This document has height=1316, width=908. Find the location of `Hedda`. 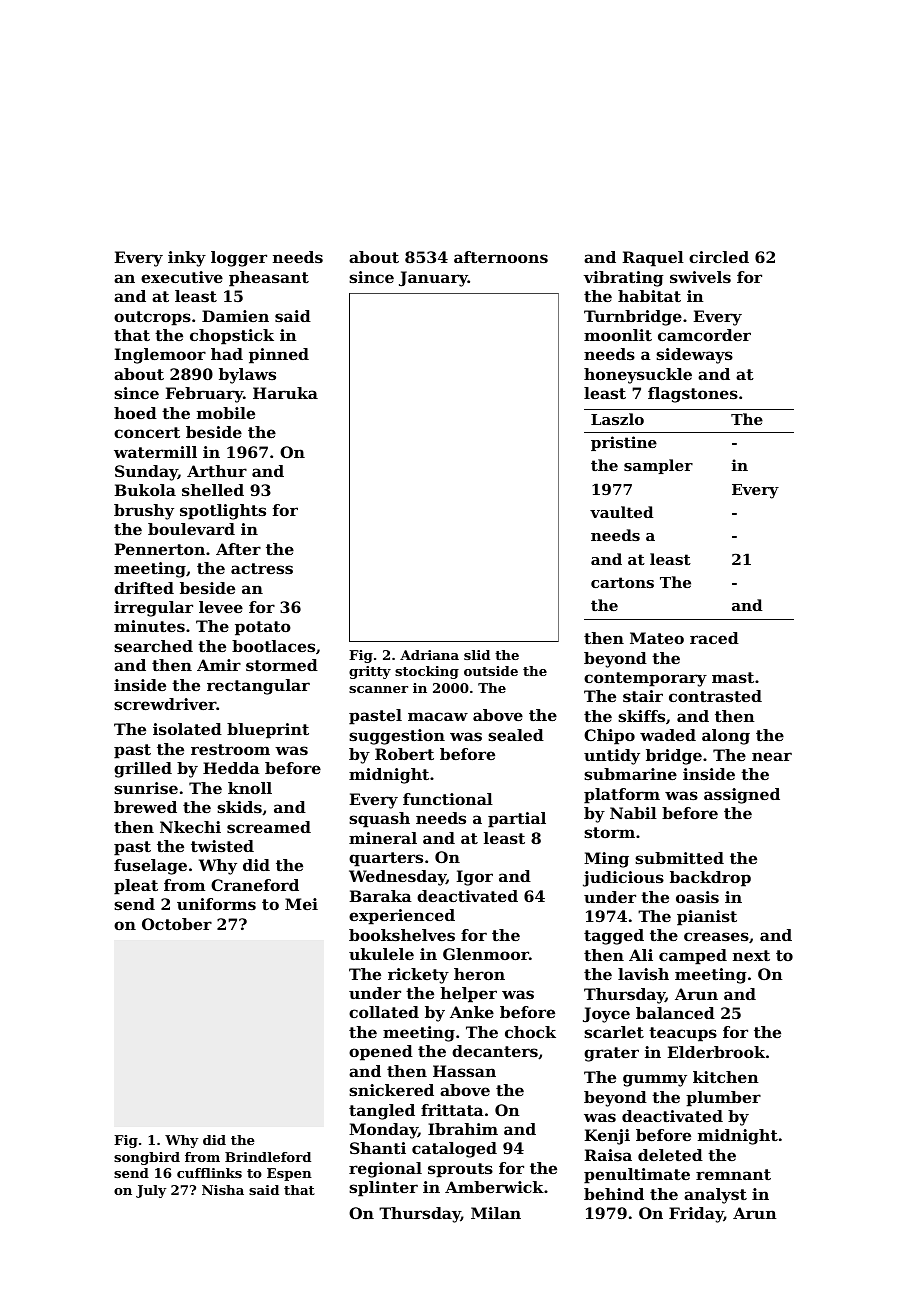

Hedda is located at coordinates (231, 768).
